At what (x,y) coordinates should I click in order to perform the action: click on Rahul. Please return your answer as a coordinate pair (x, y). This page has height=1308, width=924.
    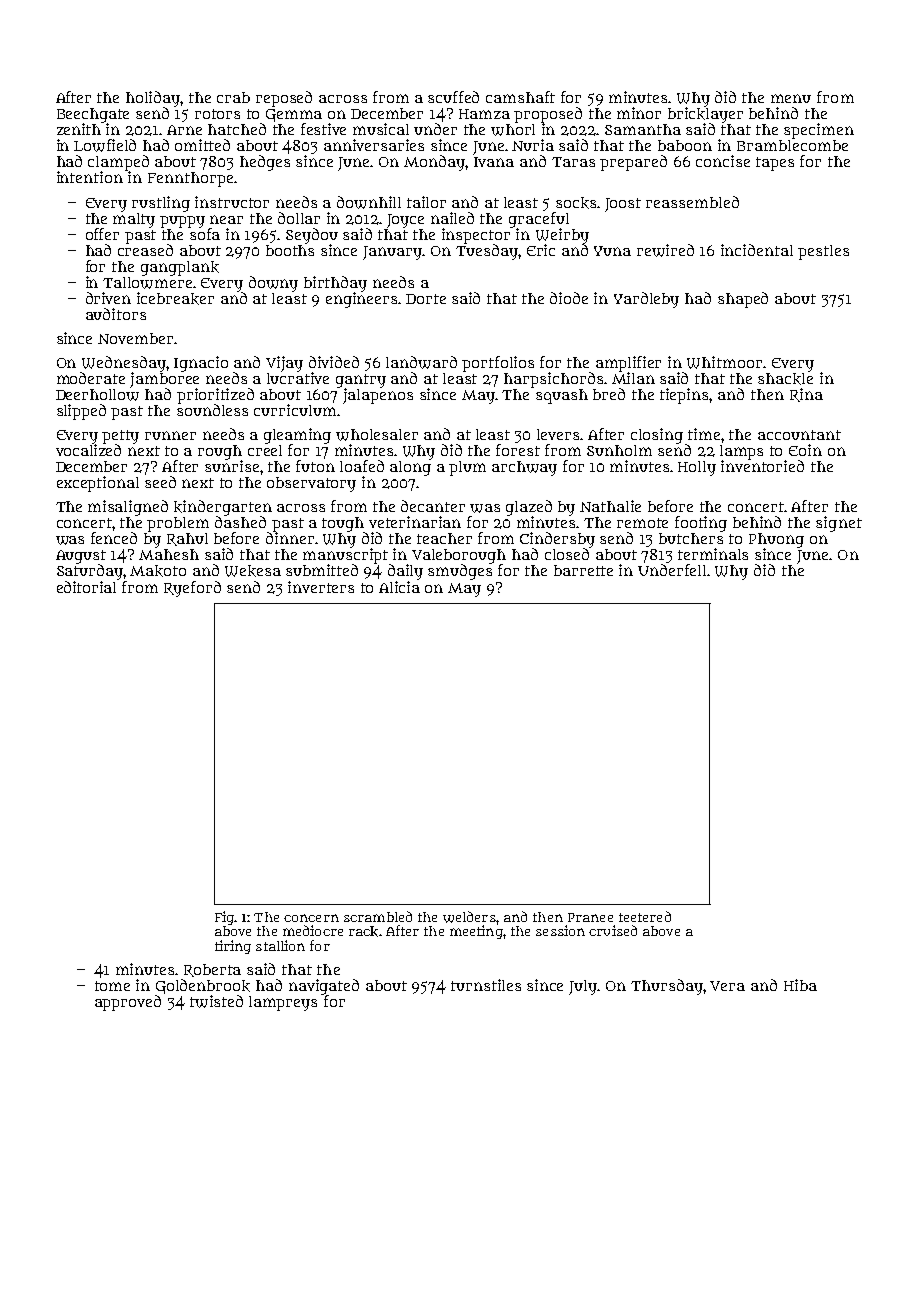
    Looking at the image, I should click on (187, 539).
